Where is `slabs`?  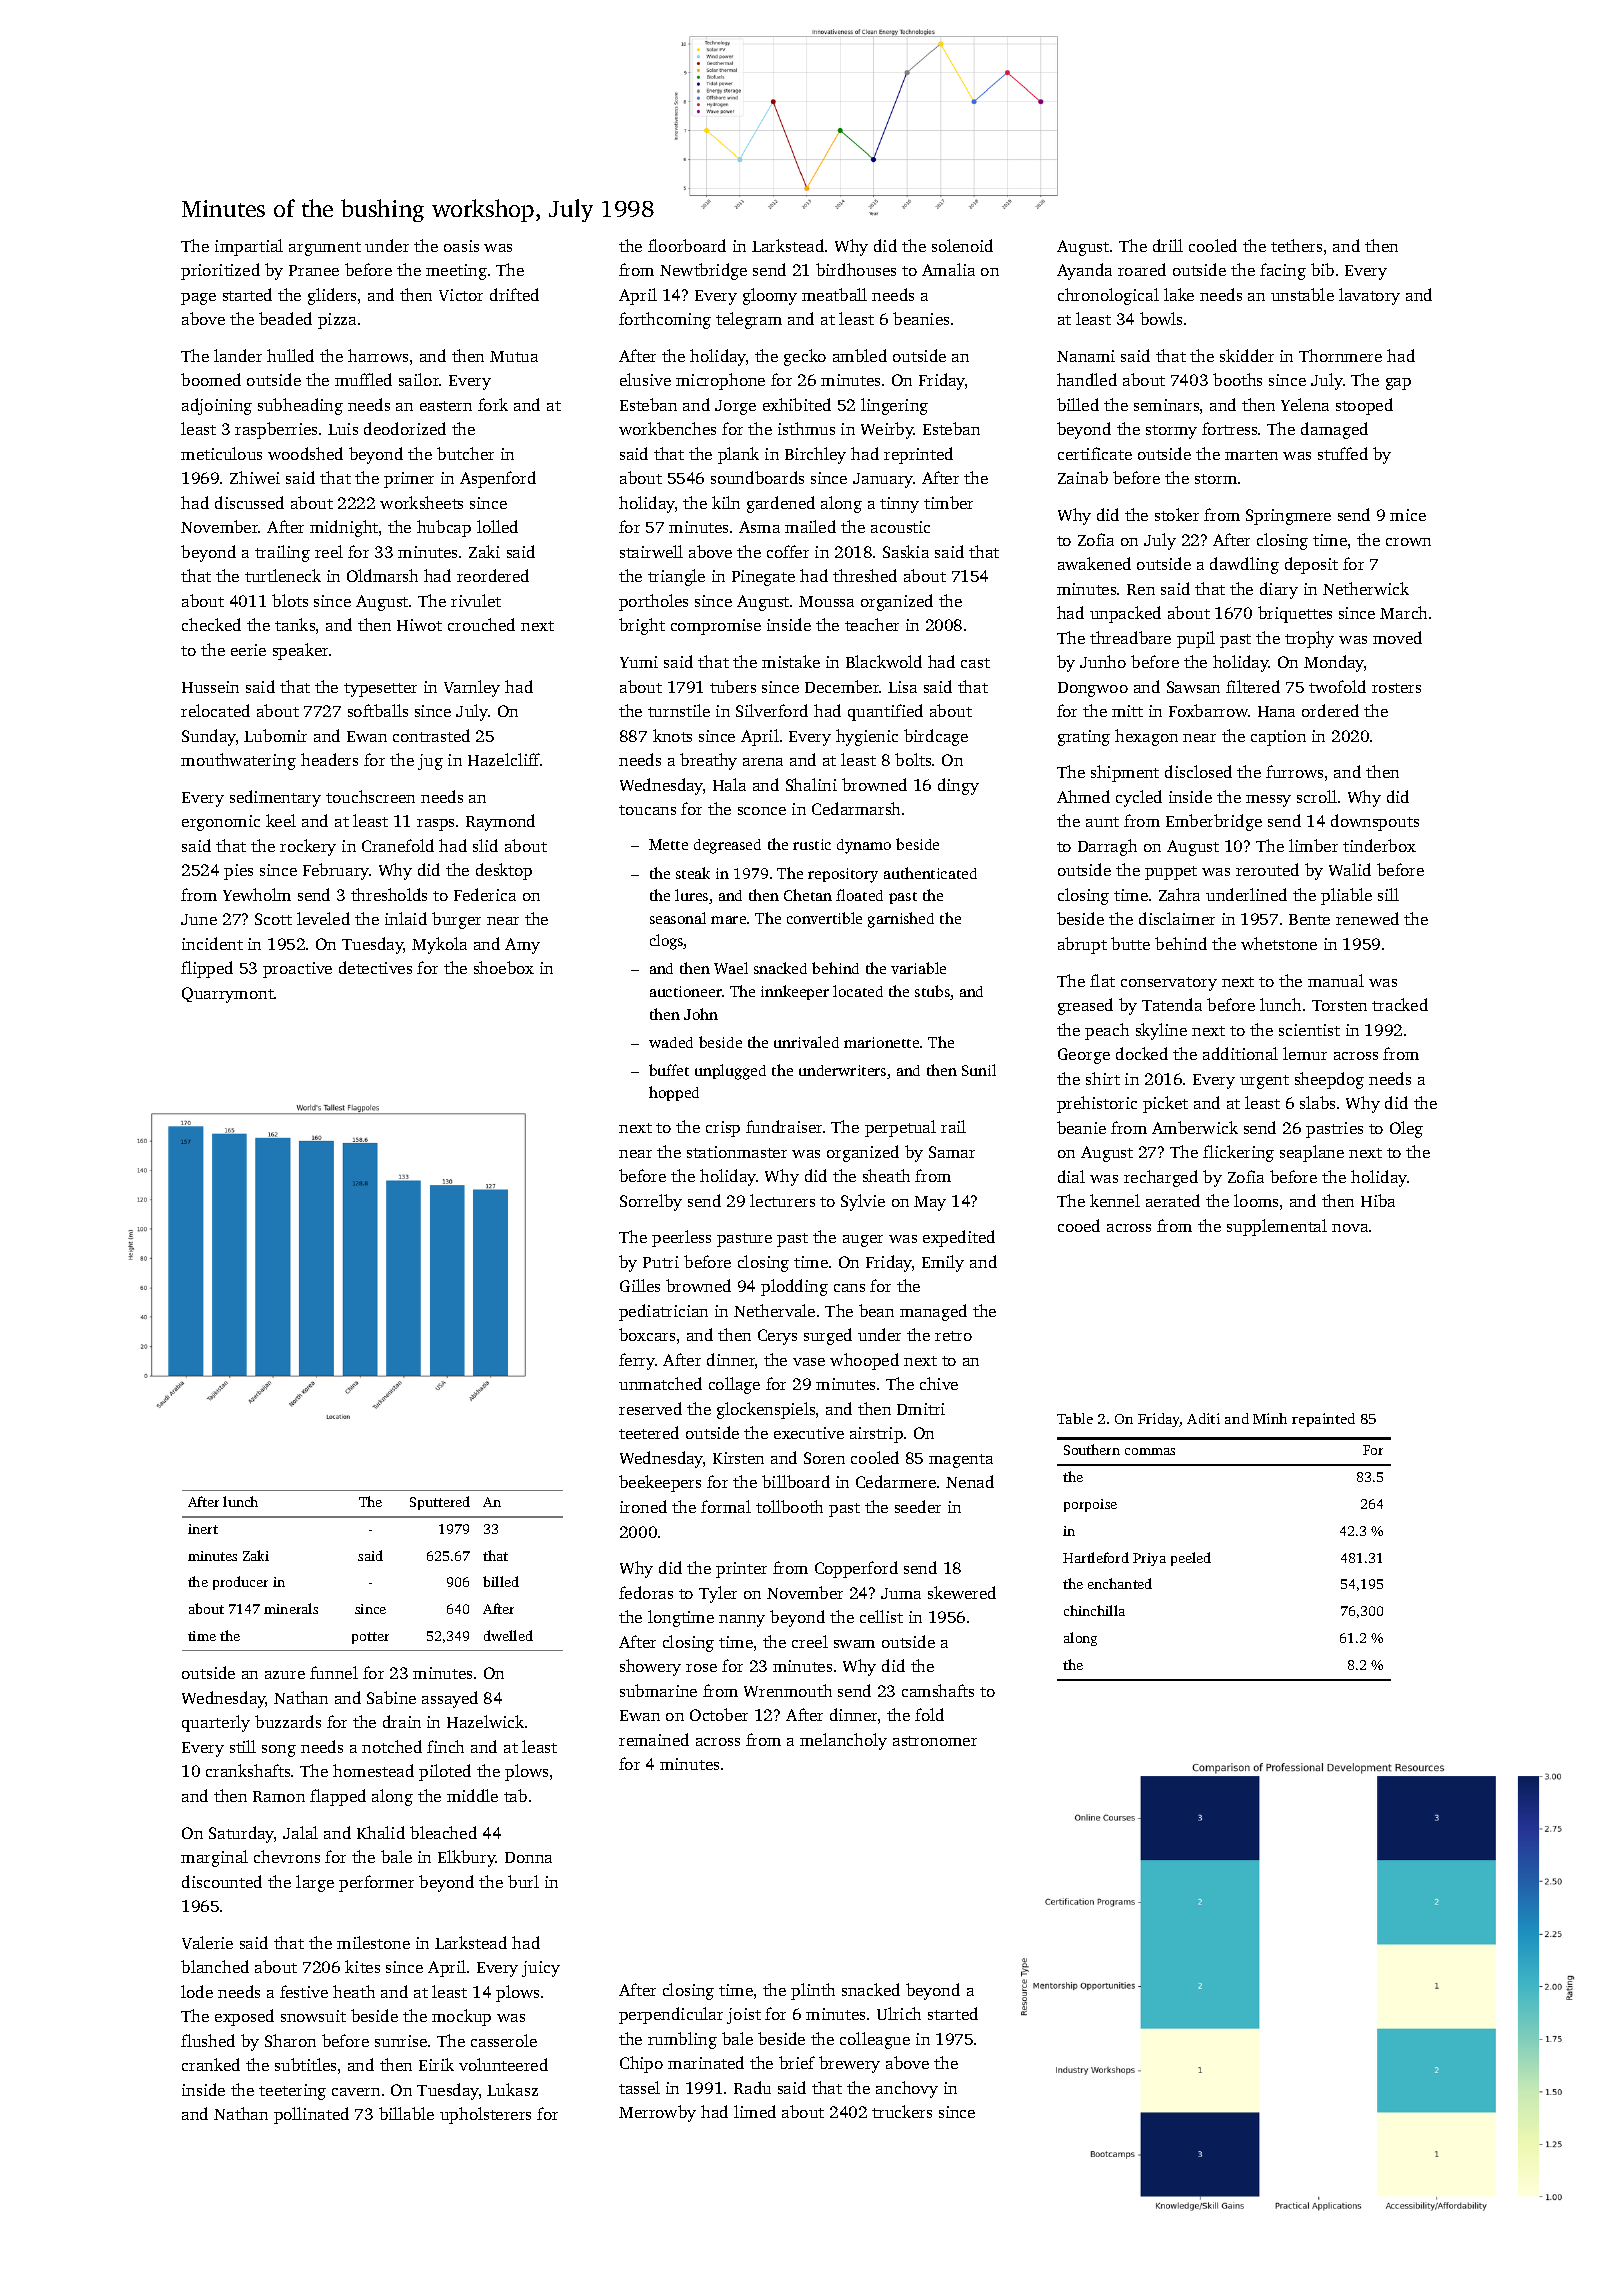 slabs is located at coordinates (1317, 1102).
